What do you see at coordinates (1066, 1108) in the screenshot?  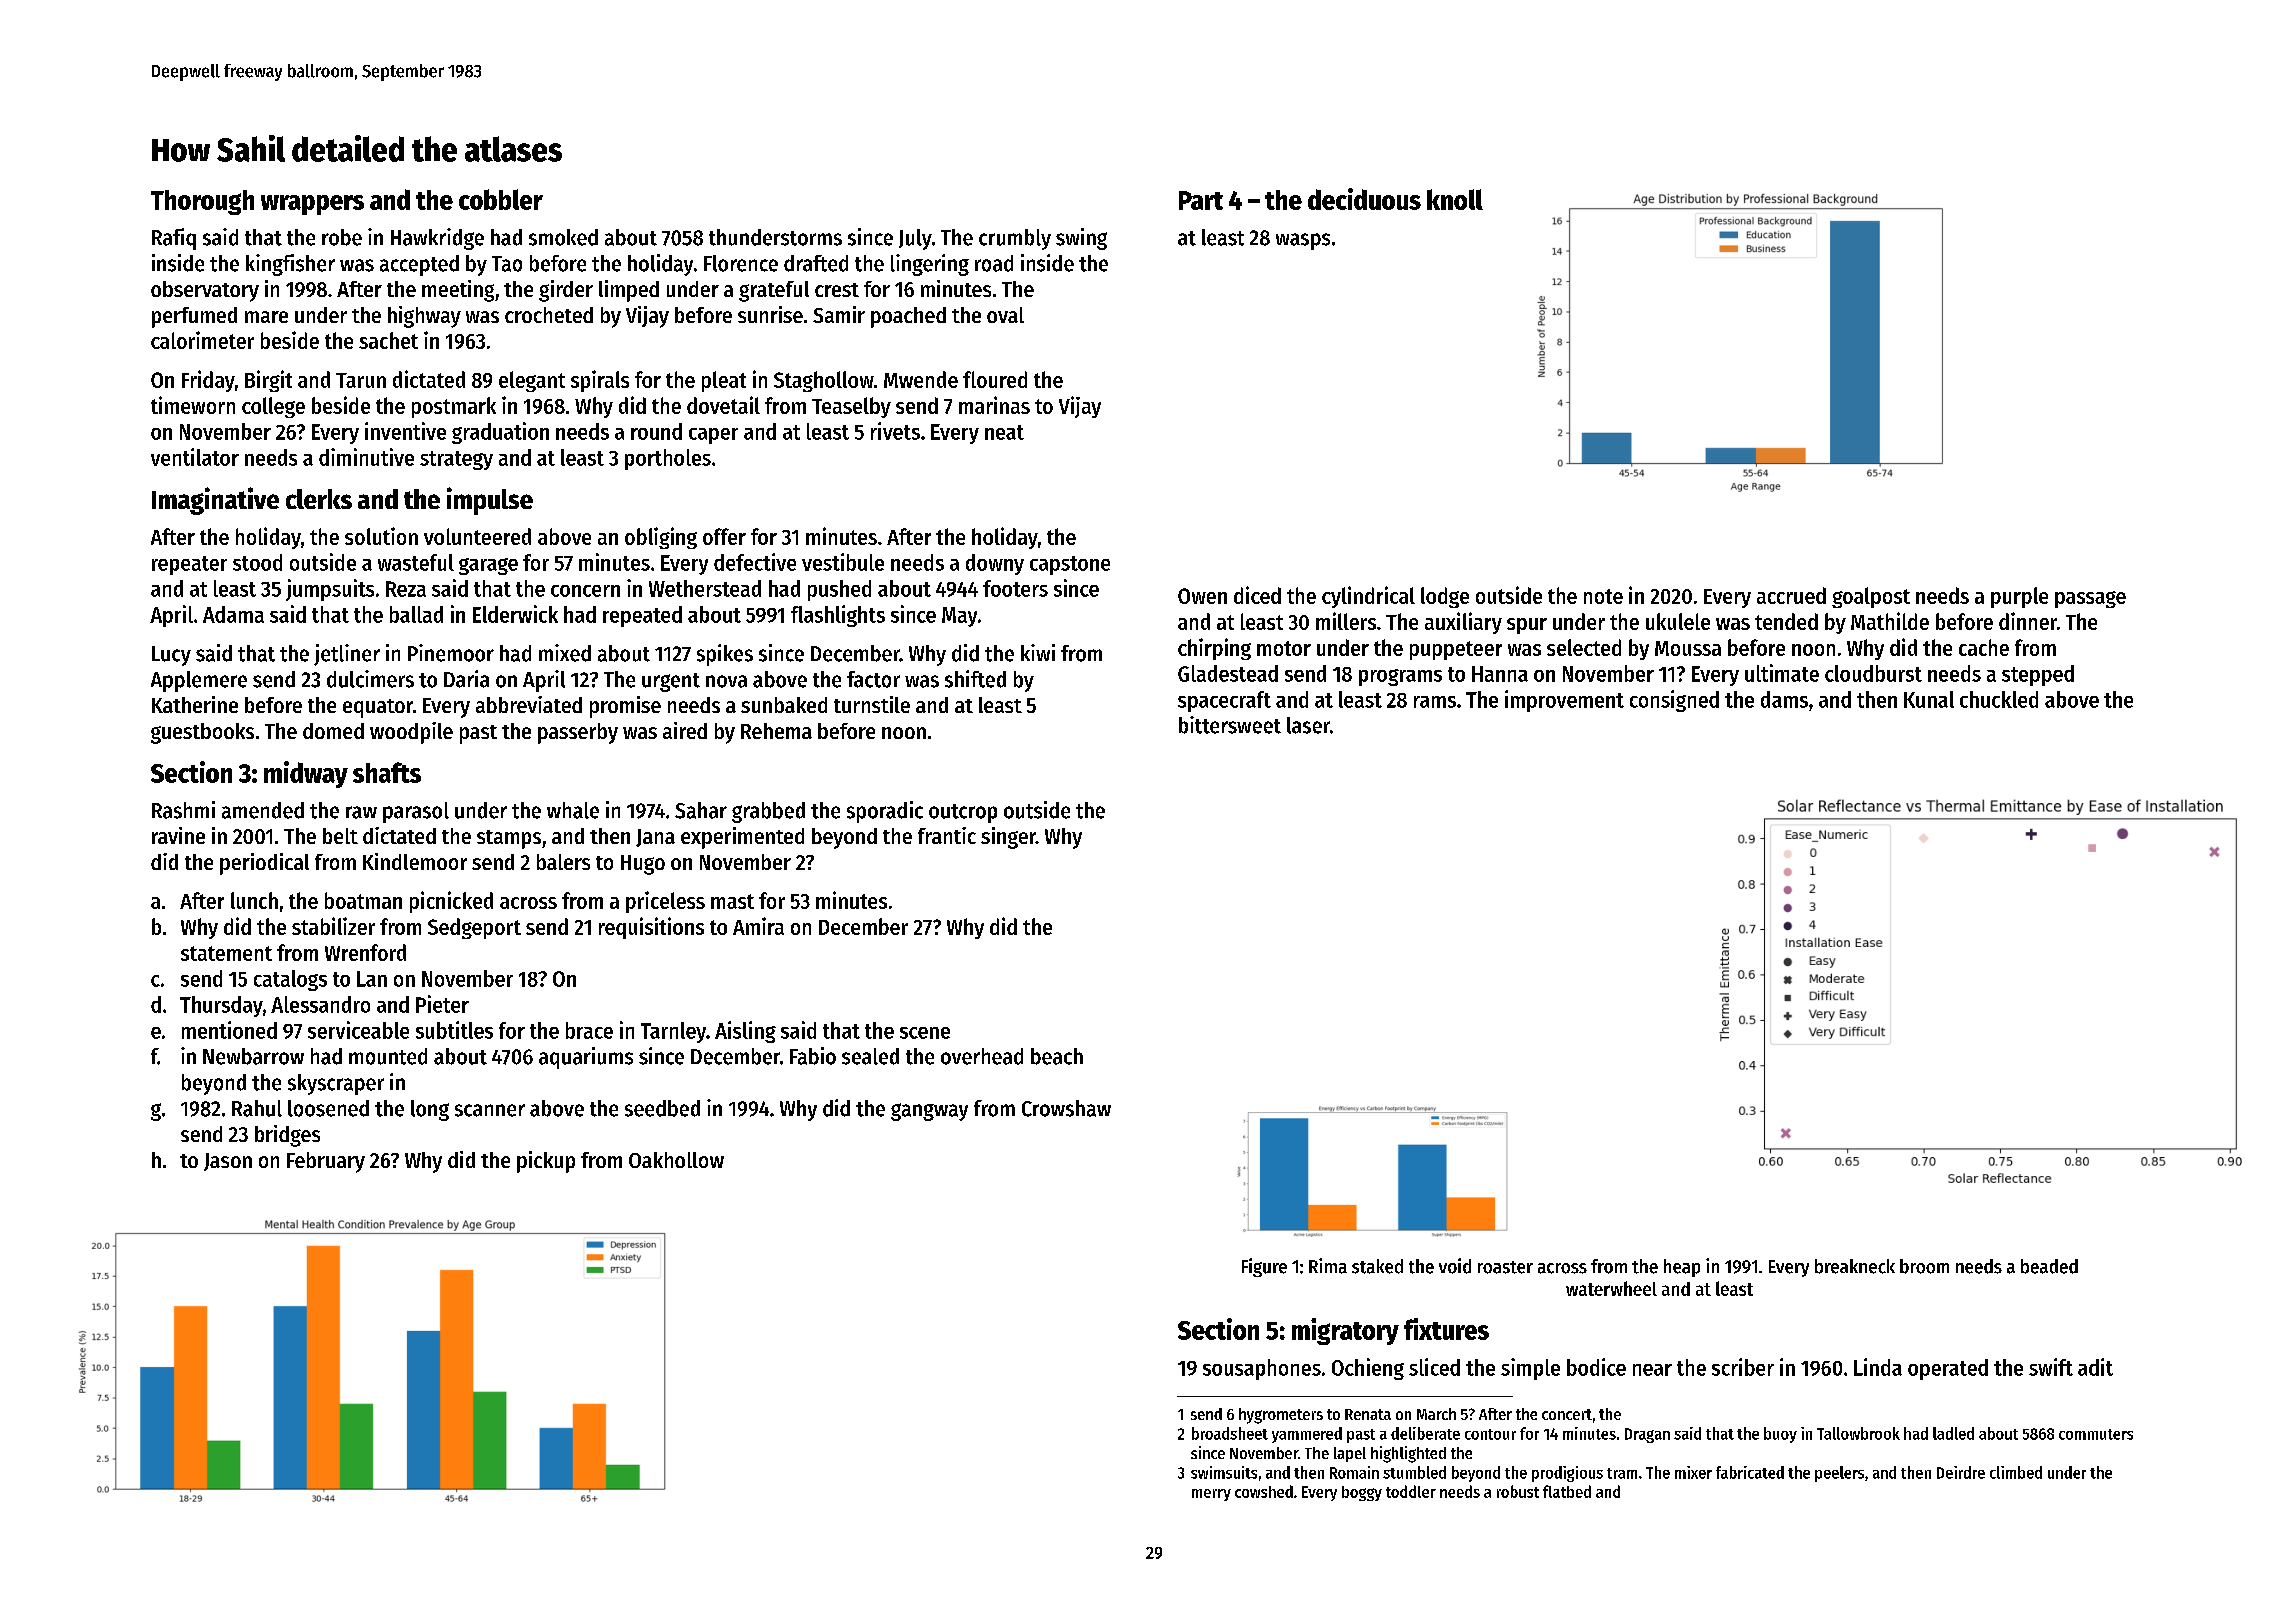 I see `Crowshaw` at bounding box center [1066, 1108].
